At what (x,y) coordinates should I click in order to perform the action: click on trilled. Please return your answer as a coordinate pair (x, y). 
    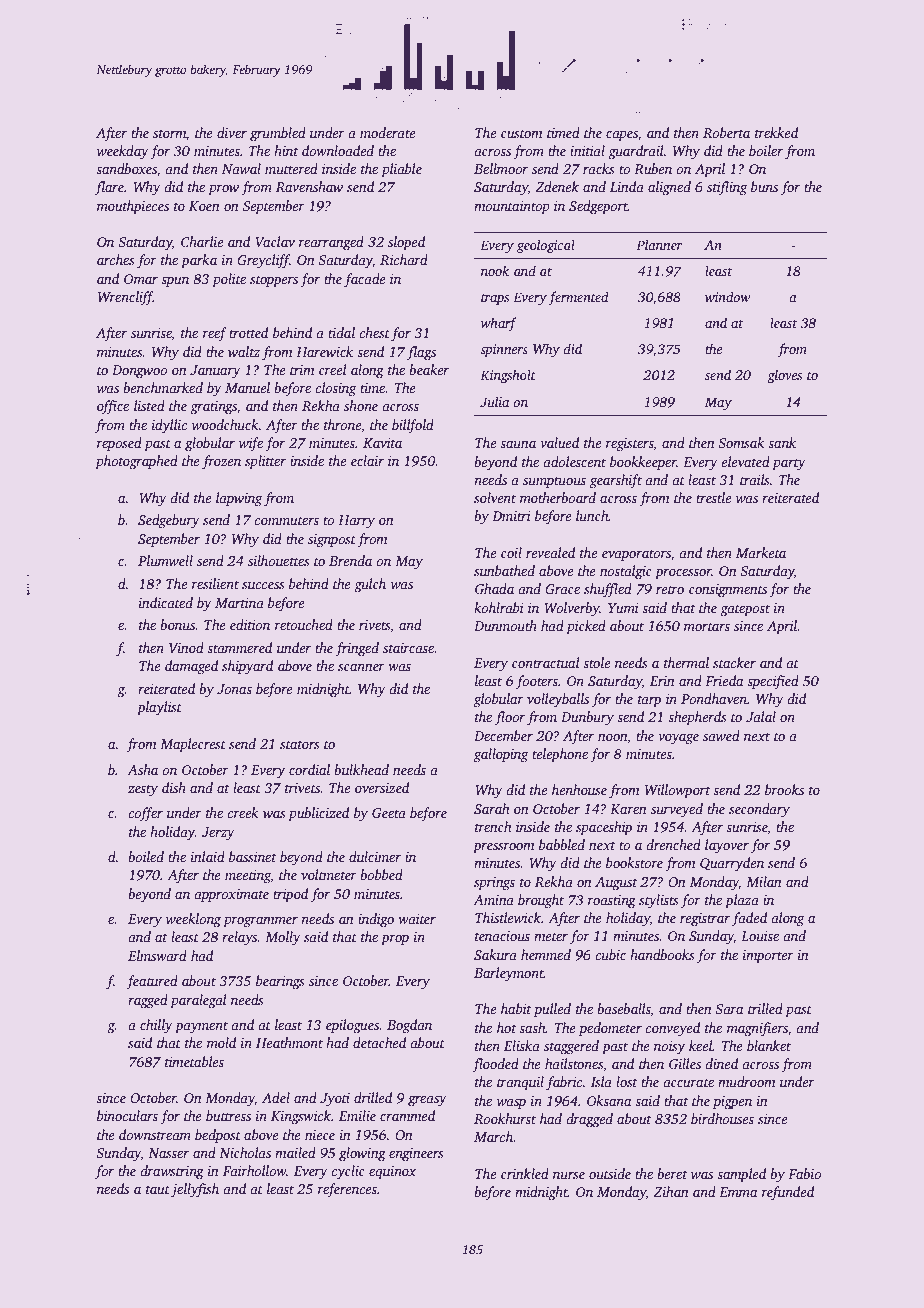
    Looking at the image, I should click on (765, 1008).
